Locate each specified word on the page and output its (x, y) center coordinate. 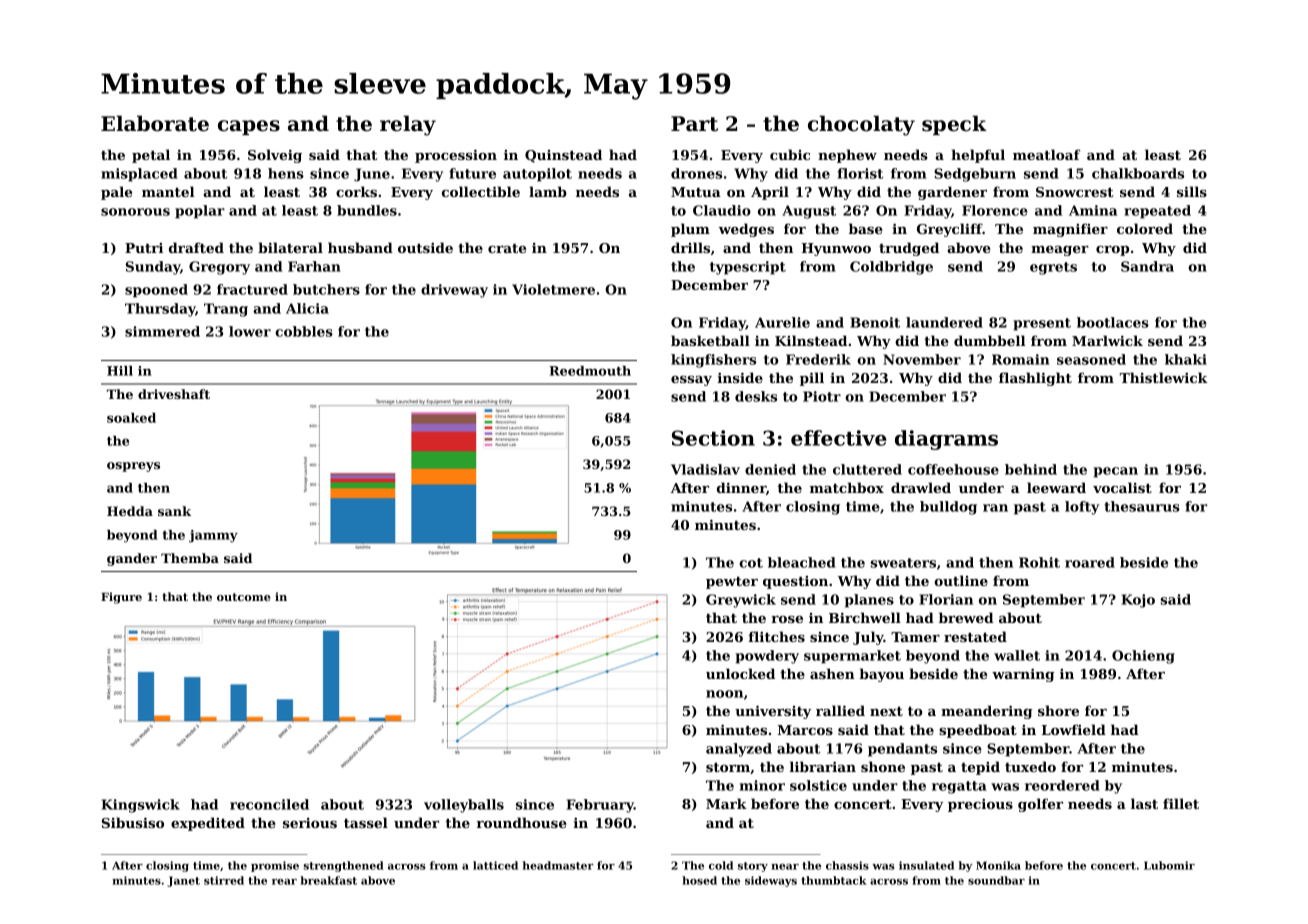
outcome (244, 597)
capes (249, 127)
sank (174, 511)
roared (1090, 562)
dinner (741, 487)
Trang (226, 310)
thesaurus (1142, 506)
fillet (1181, 803)
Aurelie (782, 322)
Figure (121, 598)
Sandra (1147, 266)
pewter (732, 583)
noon (724, 694)
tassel (366, 822)
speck (954, 125)
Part (694, 124)
